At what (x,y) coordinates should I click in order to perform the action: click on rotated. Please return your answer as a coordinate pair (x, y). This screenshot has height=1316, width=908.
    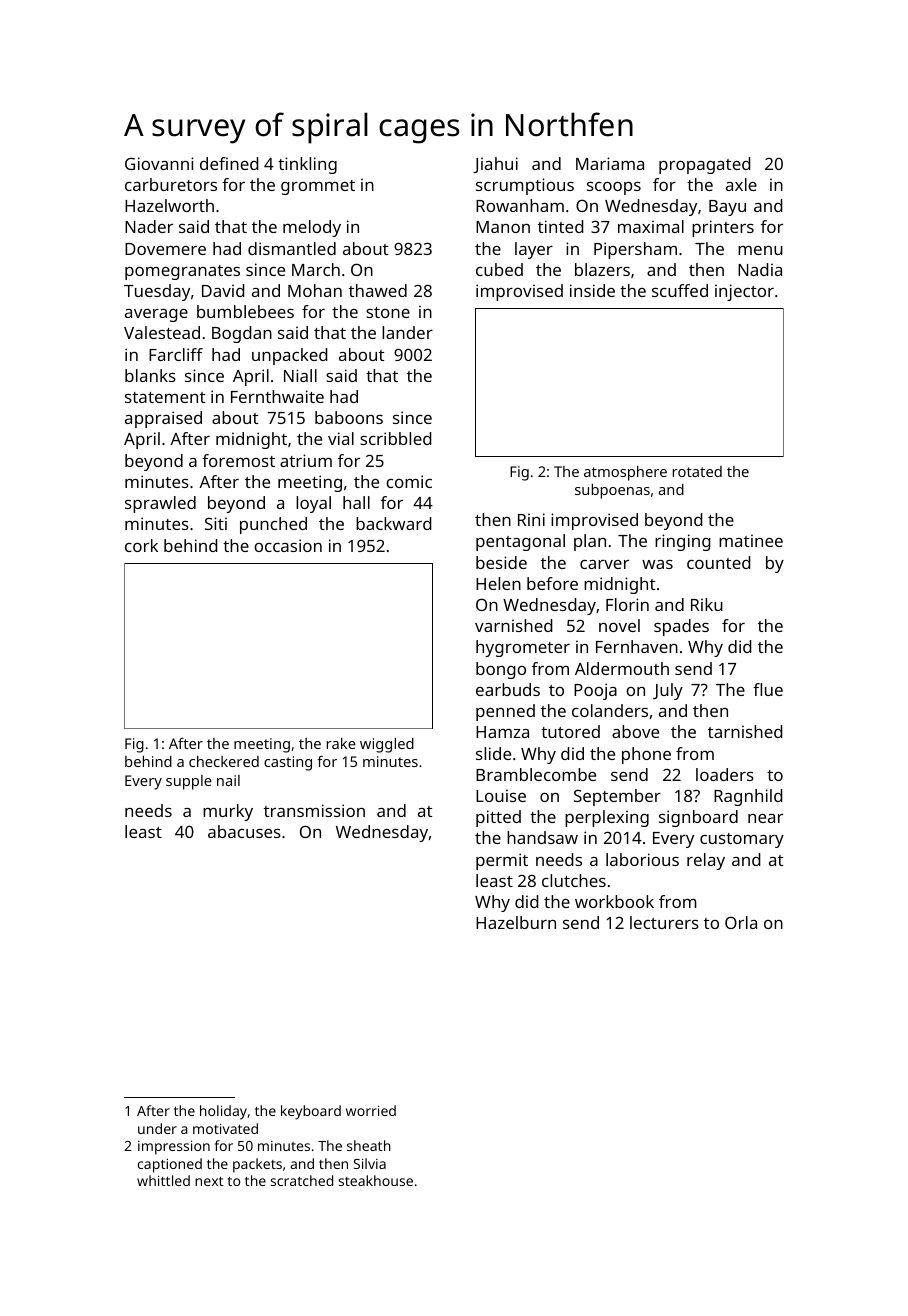
    Looking at the image, I should click on (697, 471).
